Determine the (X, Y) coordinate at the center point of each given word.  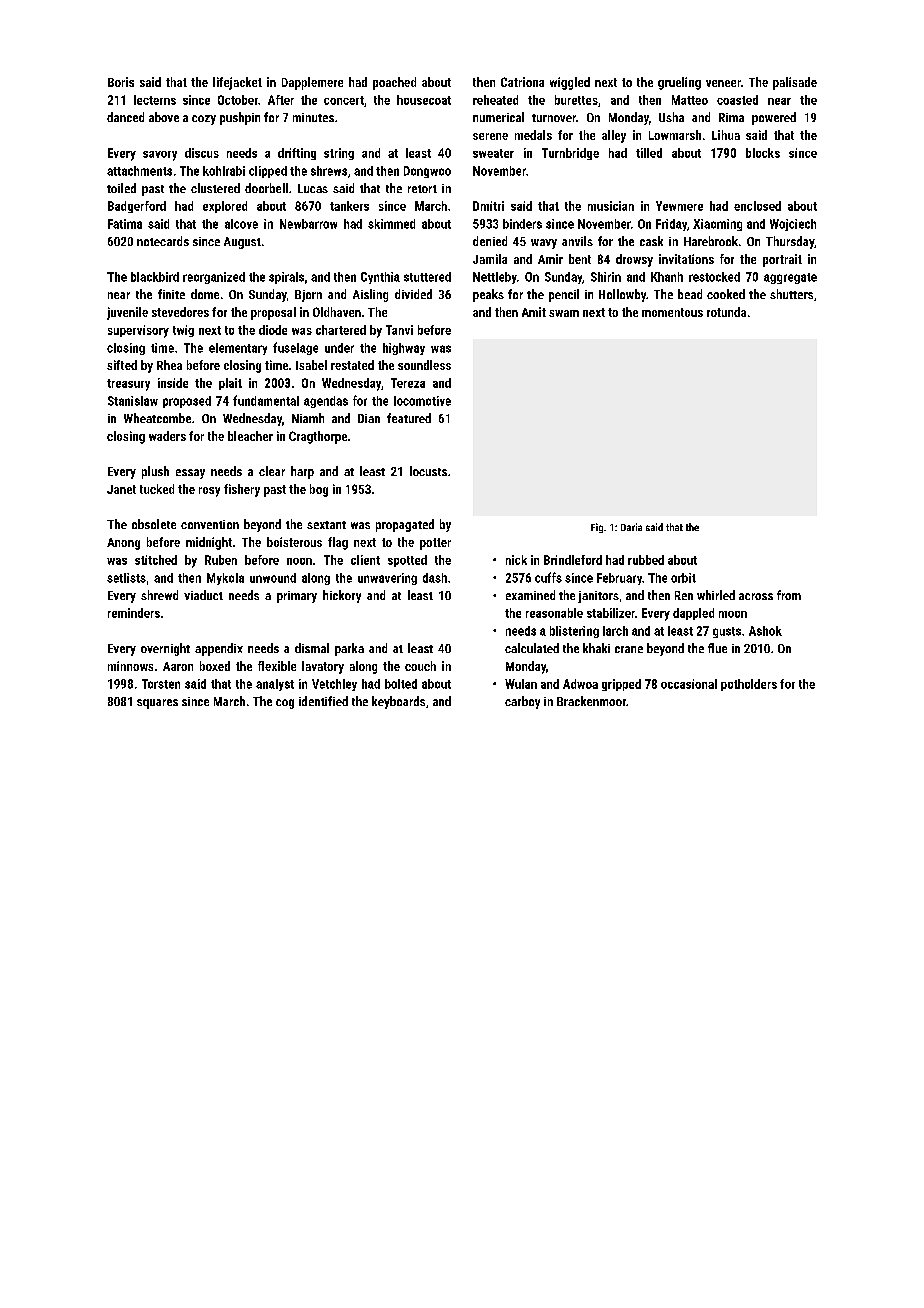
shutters (791, 294)
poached (394, 83)
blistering (574, 632)
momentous (672, 312)
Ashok (765, 631)
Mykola (225, 579)
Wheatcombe (157, 418)
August (242, 243)
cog (285, 704)
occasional (689, 684)
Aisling (370, 295)
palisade (795, 83)
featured (409, 418)
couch (420, 666)
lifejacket (237, 83)
